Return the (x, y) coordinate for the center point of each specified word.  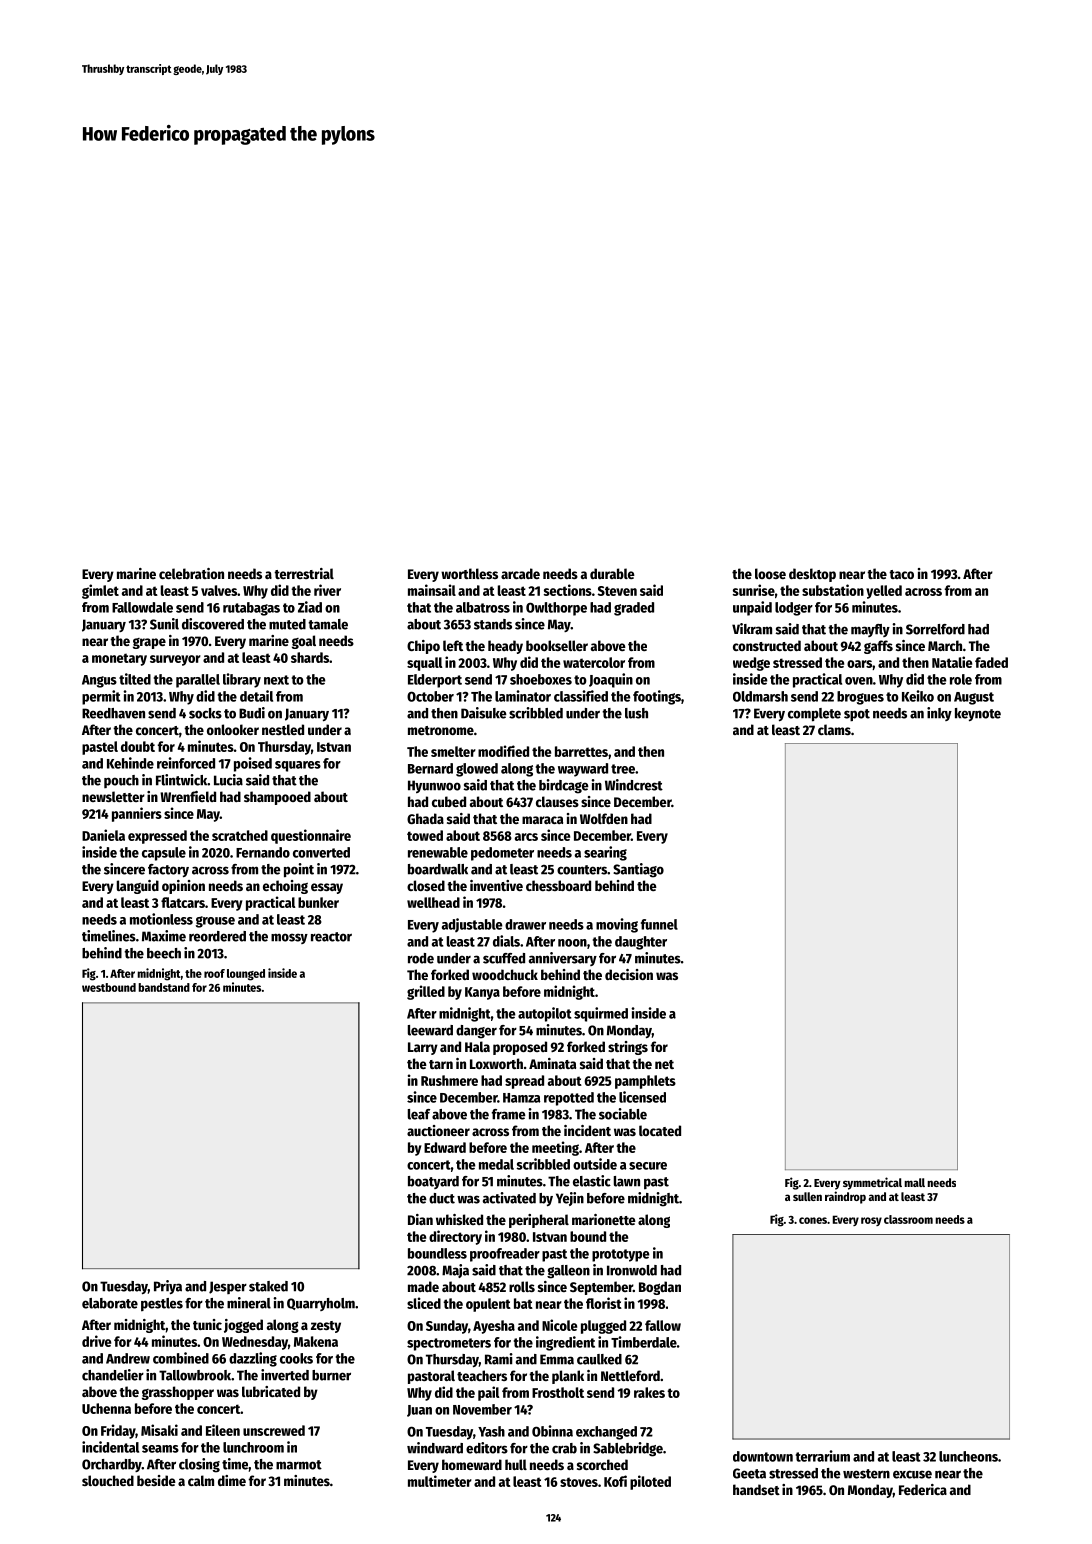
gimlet (100, 591)
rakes (649, 1392)
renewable (438, 852)
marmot (299, 1465)
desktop (812, 575)
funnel (659, 924)
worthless (469, 573)
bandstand (164, 987)
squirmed (601, 1014)
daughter (641, 943)
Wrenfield (188, 796)
